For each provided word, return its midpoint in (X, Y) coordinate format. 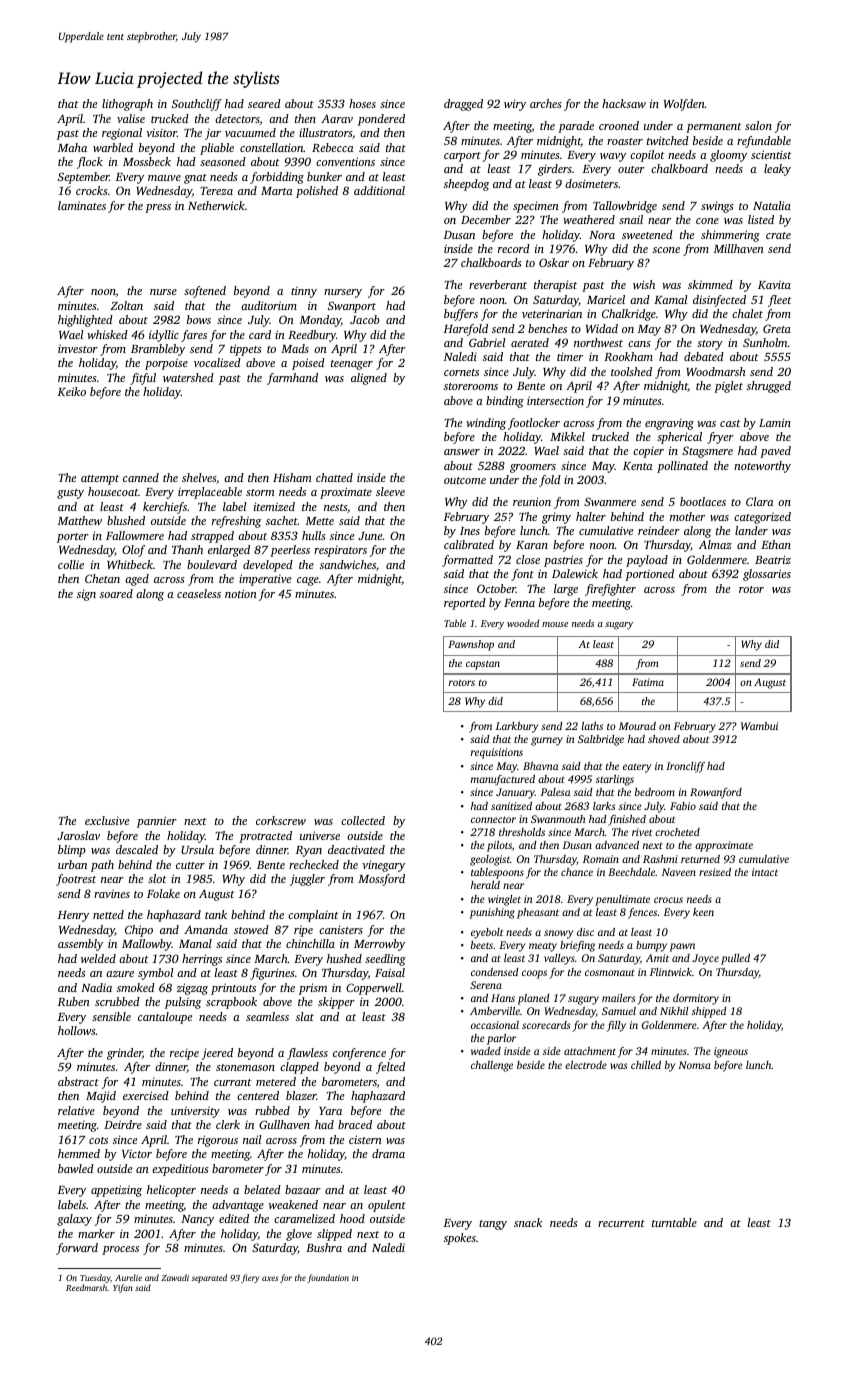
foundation (328, 1278)
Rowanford (716, 793)
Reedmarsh (86, 1287)
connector (493, 819)
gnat (195, 179)
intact (765, 872)
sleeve (390, 491)
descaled (137, 849)
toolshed (631, 371)
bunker (324, 176)
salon (758, 125)
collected (363, 820)
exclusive (107, 820)
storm (260, 492)
